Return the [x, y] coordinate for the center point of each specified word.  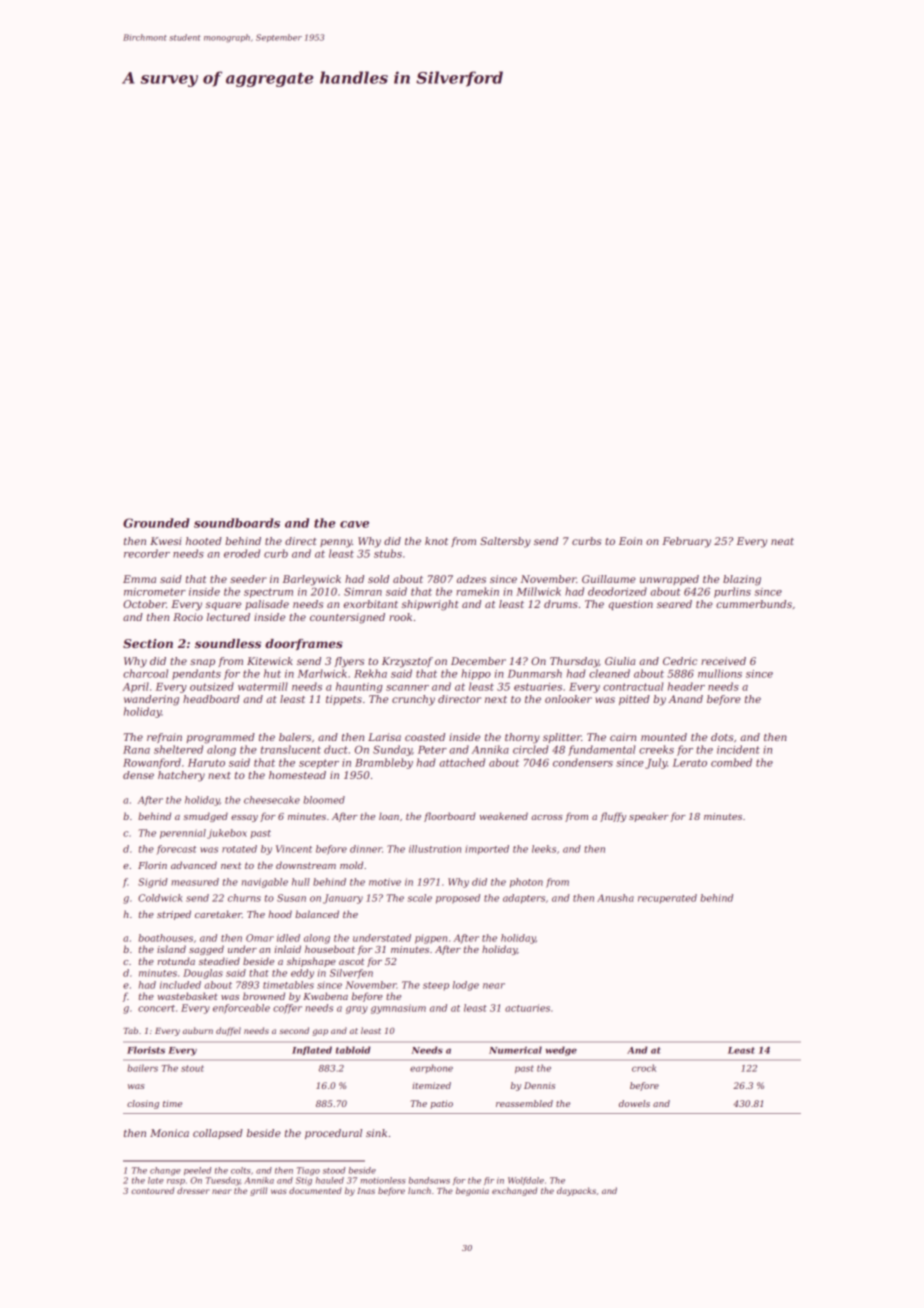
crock [644, 1068]
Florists [146, 1050]
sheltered [178, 749]
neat [782, 541]
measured [195, 882]
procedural [333, 1134]
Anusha [615, 898]
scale [419, 898]
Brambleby [384, 763]
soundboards [237, 523]
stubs [388, 553]
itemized [431, 1085]
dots [722, 737]
